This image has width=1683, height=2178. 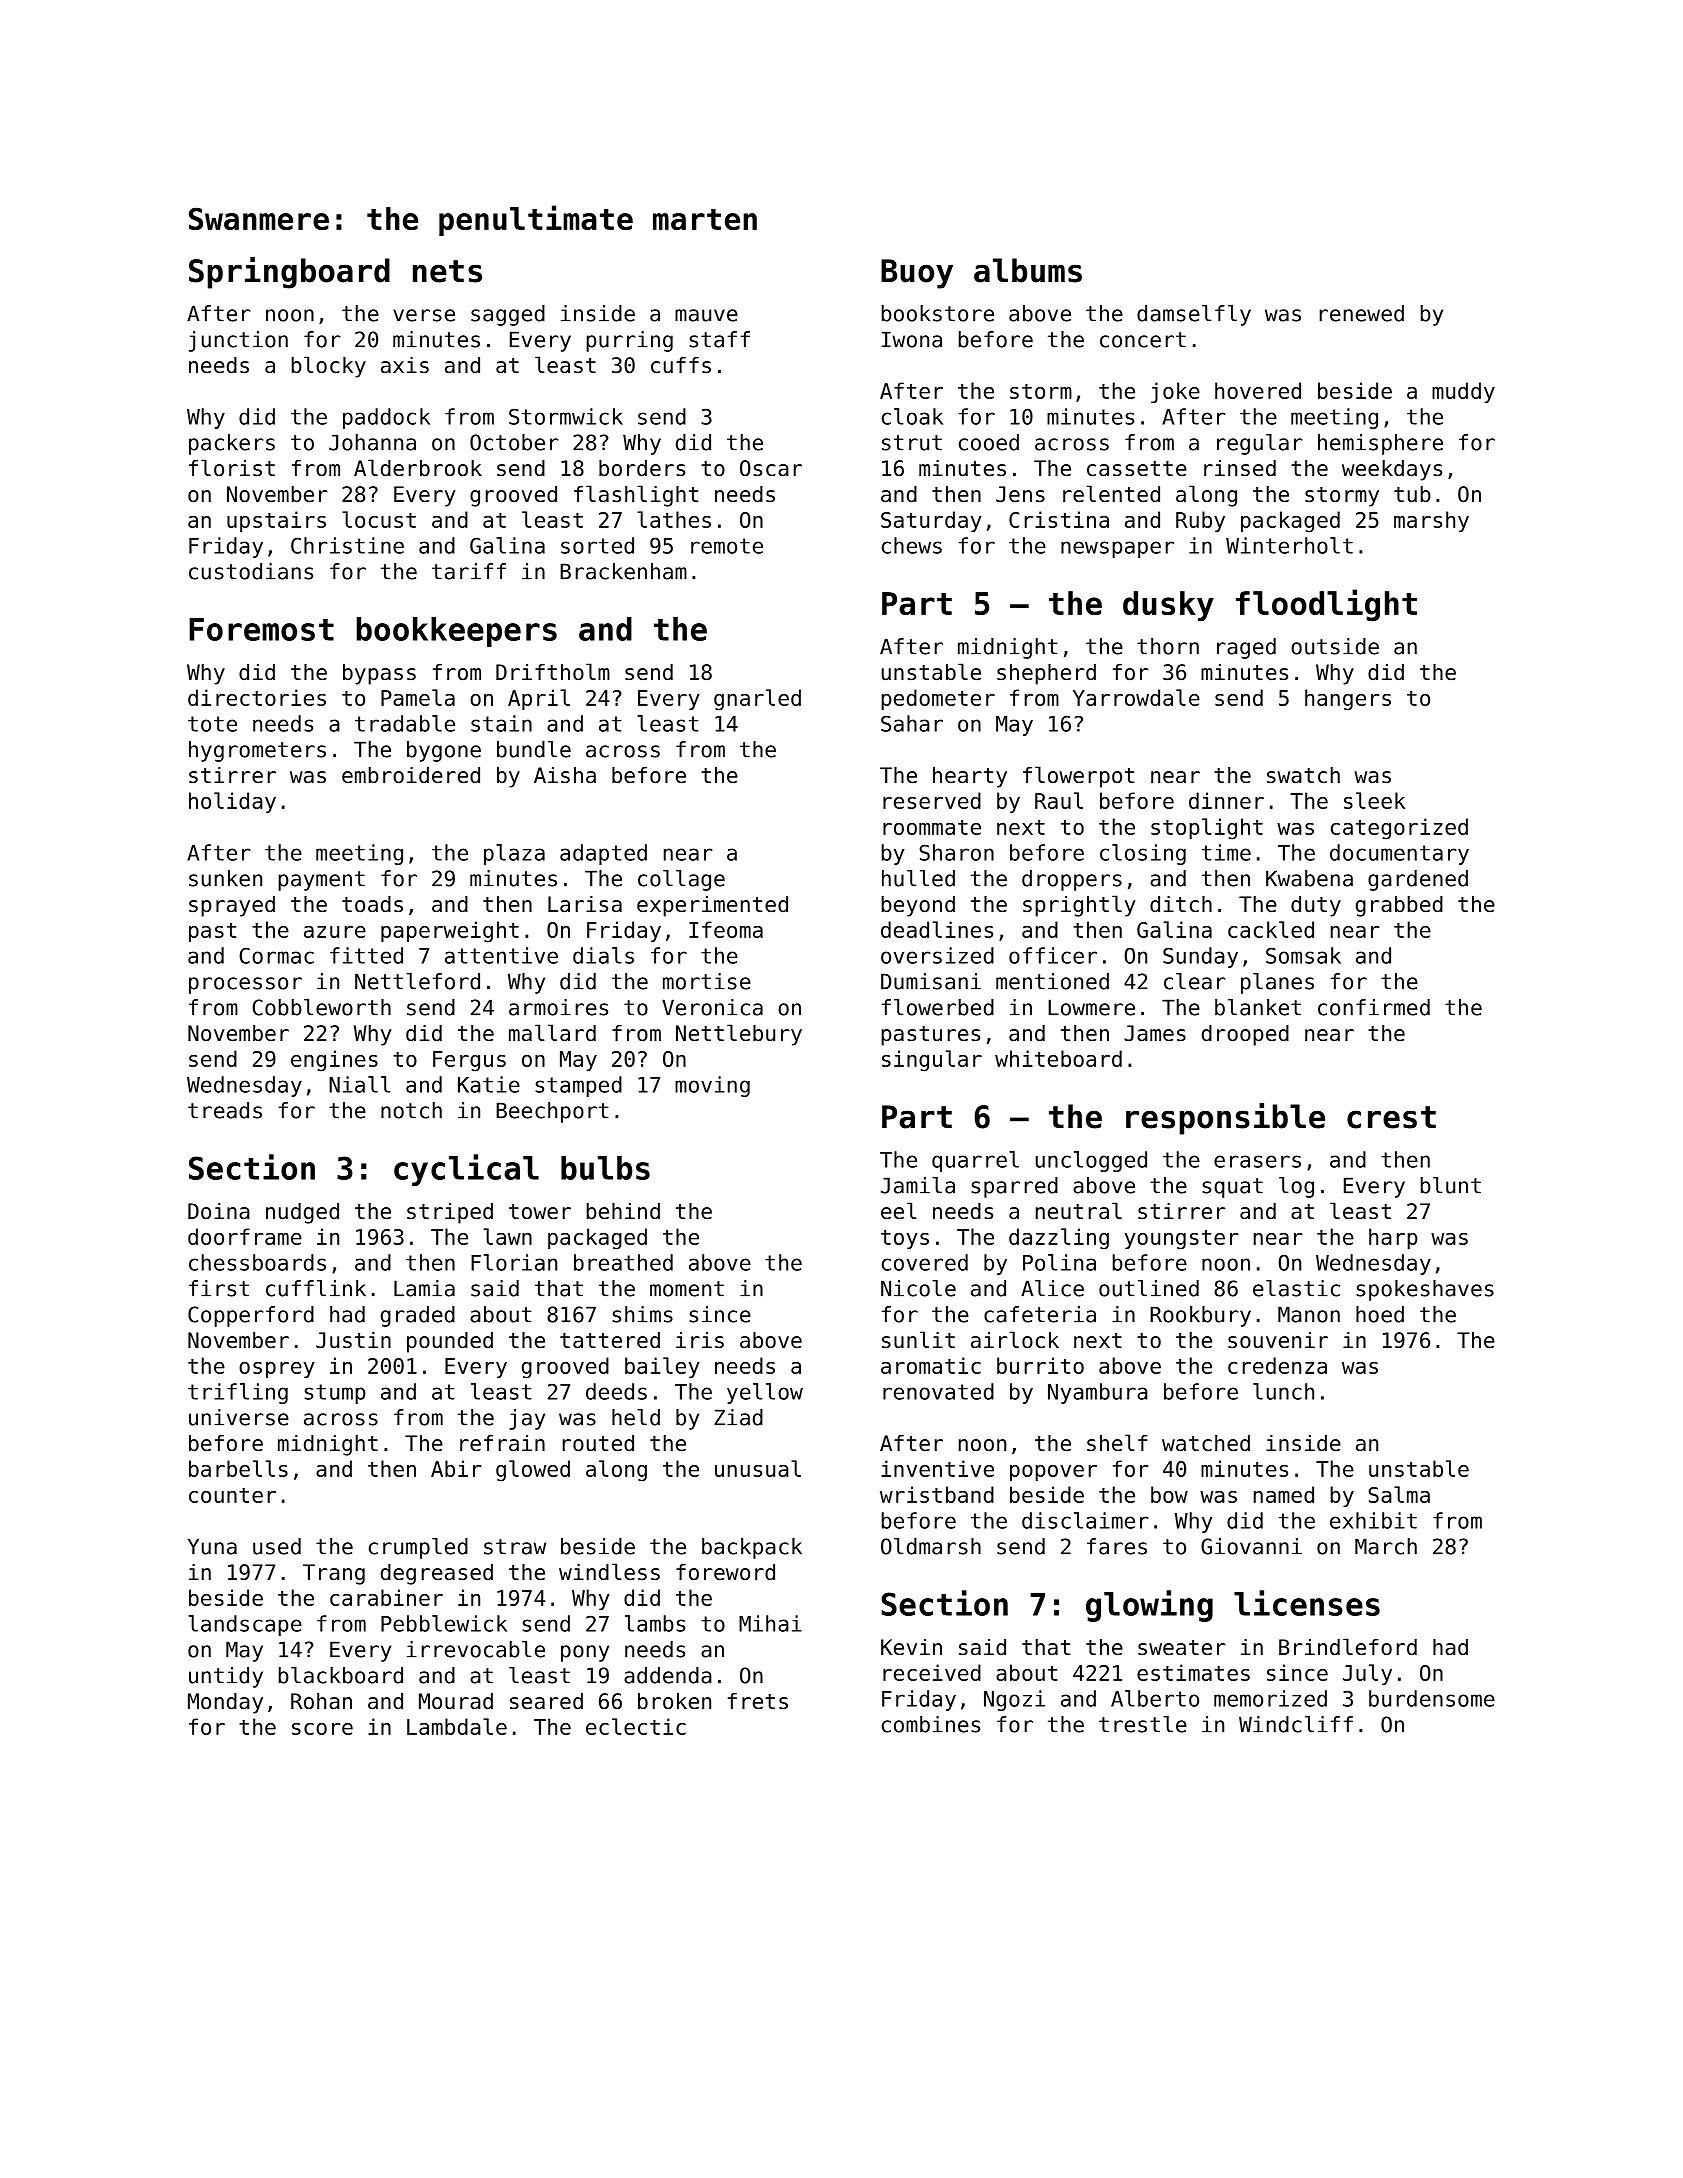 I want to click on paddock, so click(x=386, y=418).
